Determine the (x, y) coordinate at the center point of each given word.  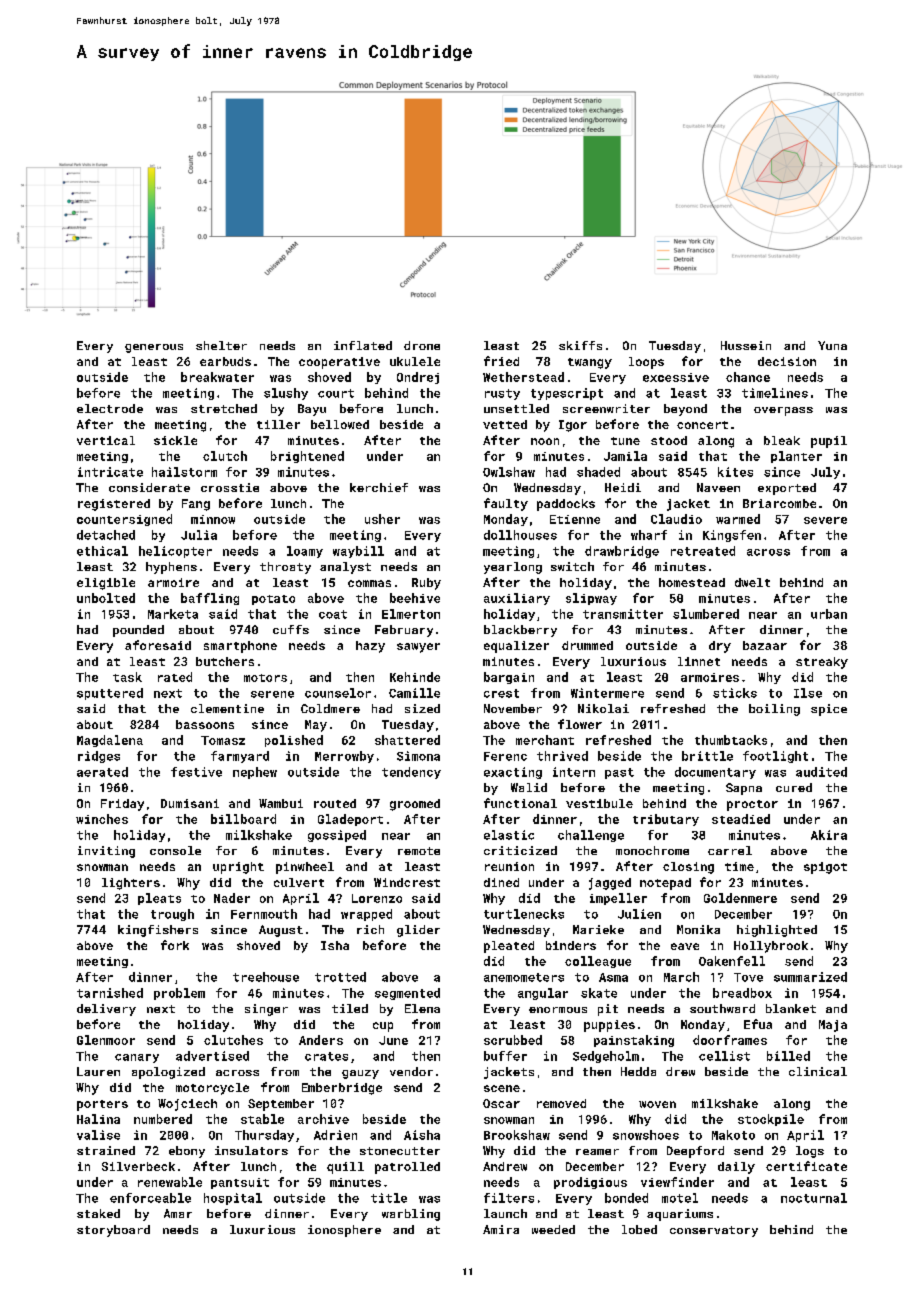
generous (154, 348)
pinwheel (305, 868)
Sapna (744, 789)
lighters (131, 884)
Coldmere (330, 708)
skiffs (580, 345)
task (127, 677)
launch (505, 1213)
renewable (170, 1182)
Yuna (832, 345)
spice (829, 710)
